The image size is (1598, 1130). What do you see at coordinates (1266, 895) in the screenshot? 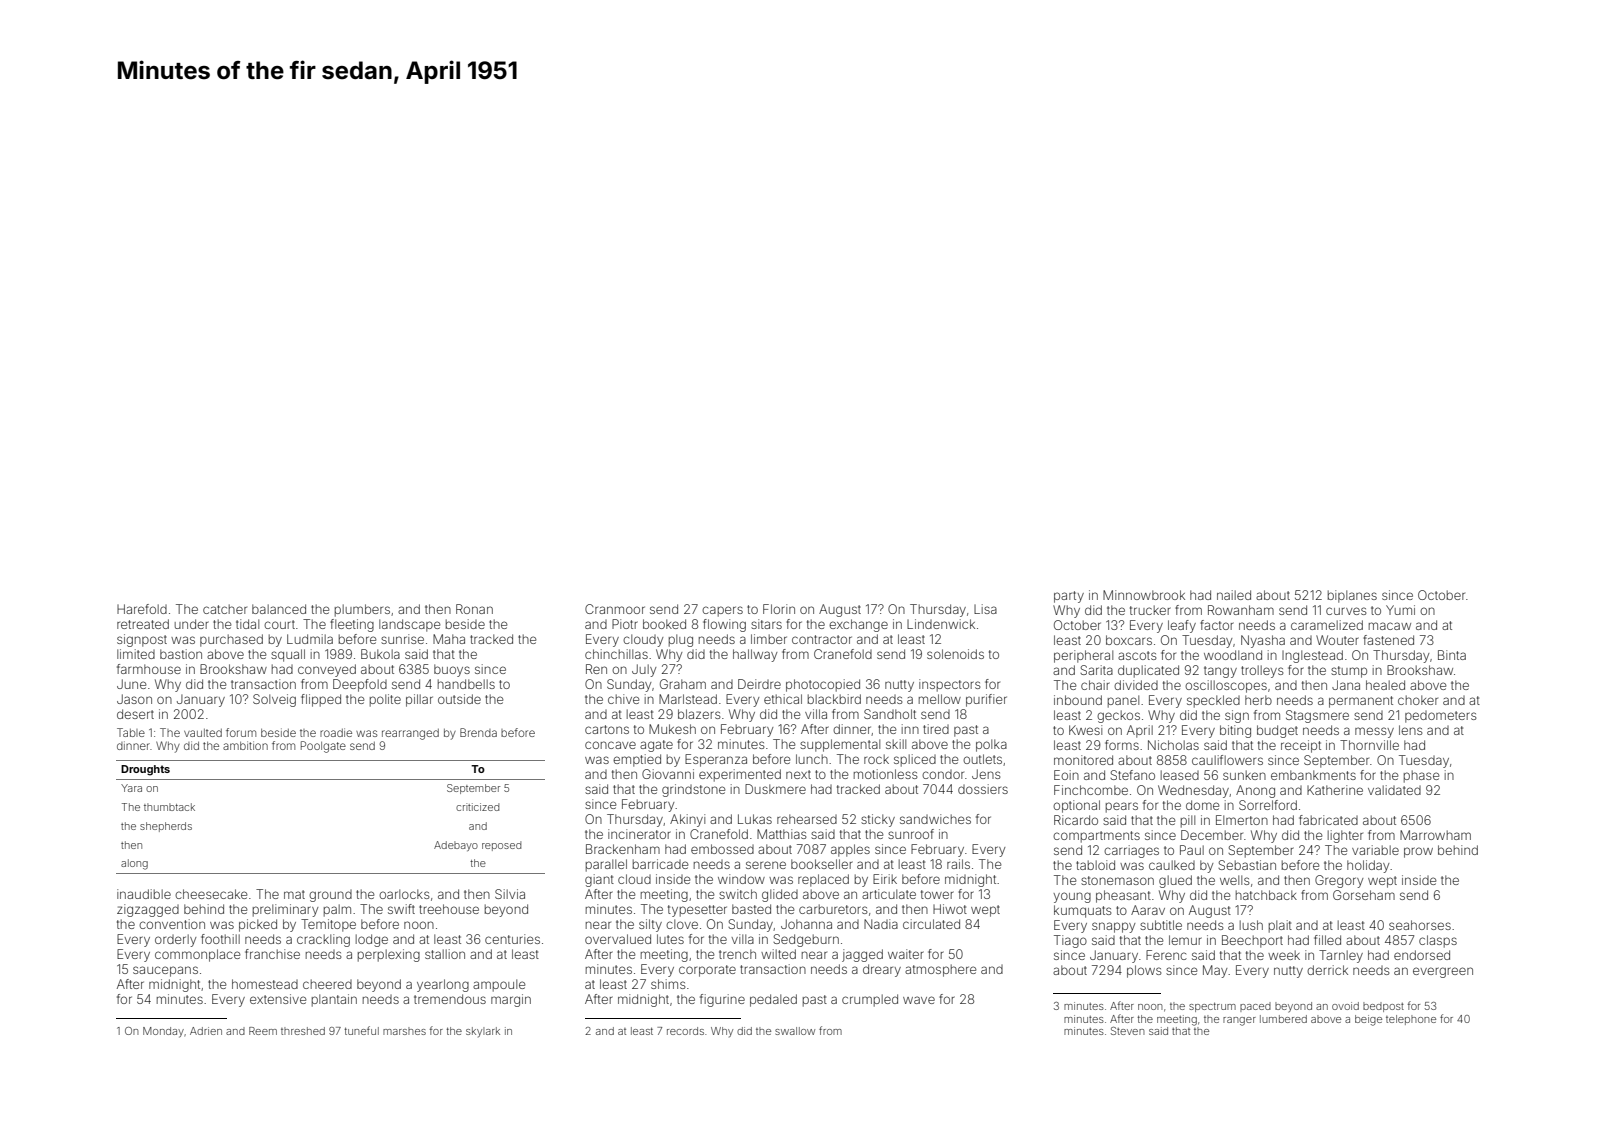
I see `hatchback` at bounding box center [1266, 895].
